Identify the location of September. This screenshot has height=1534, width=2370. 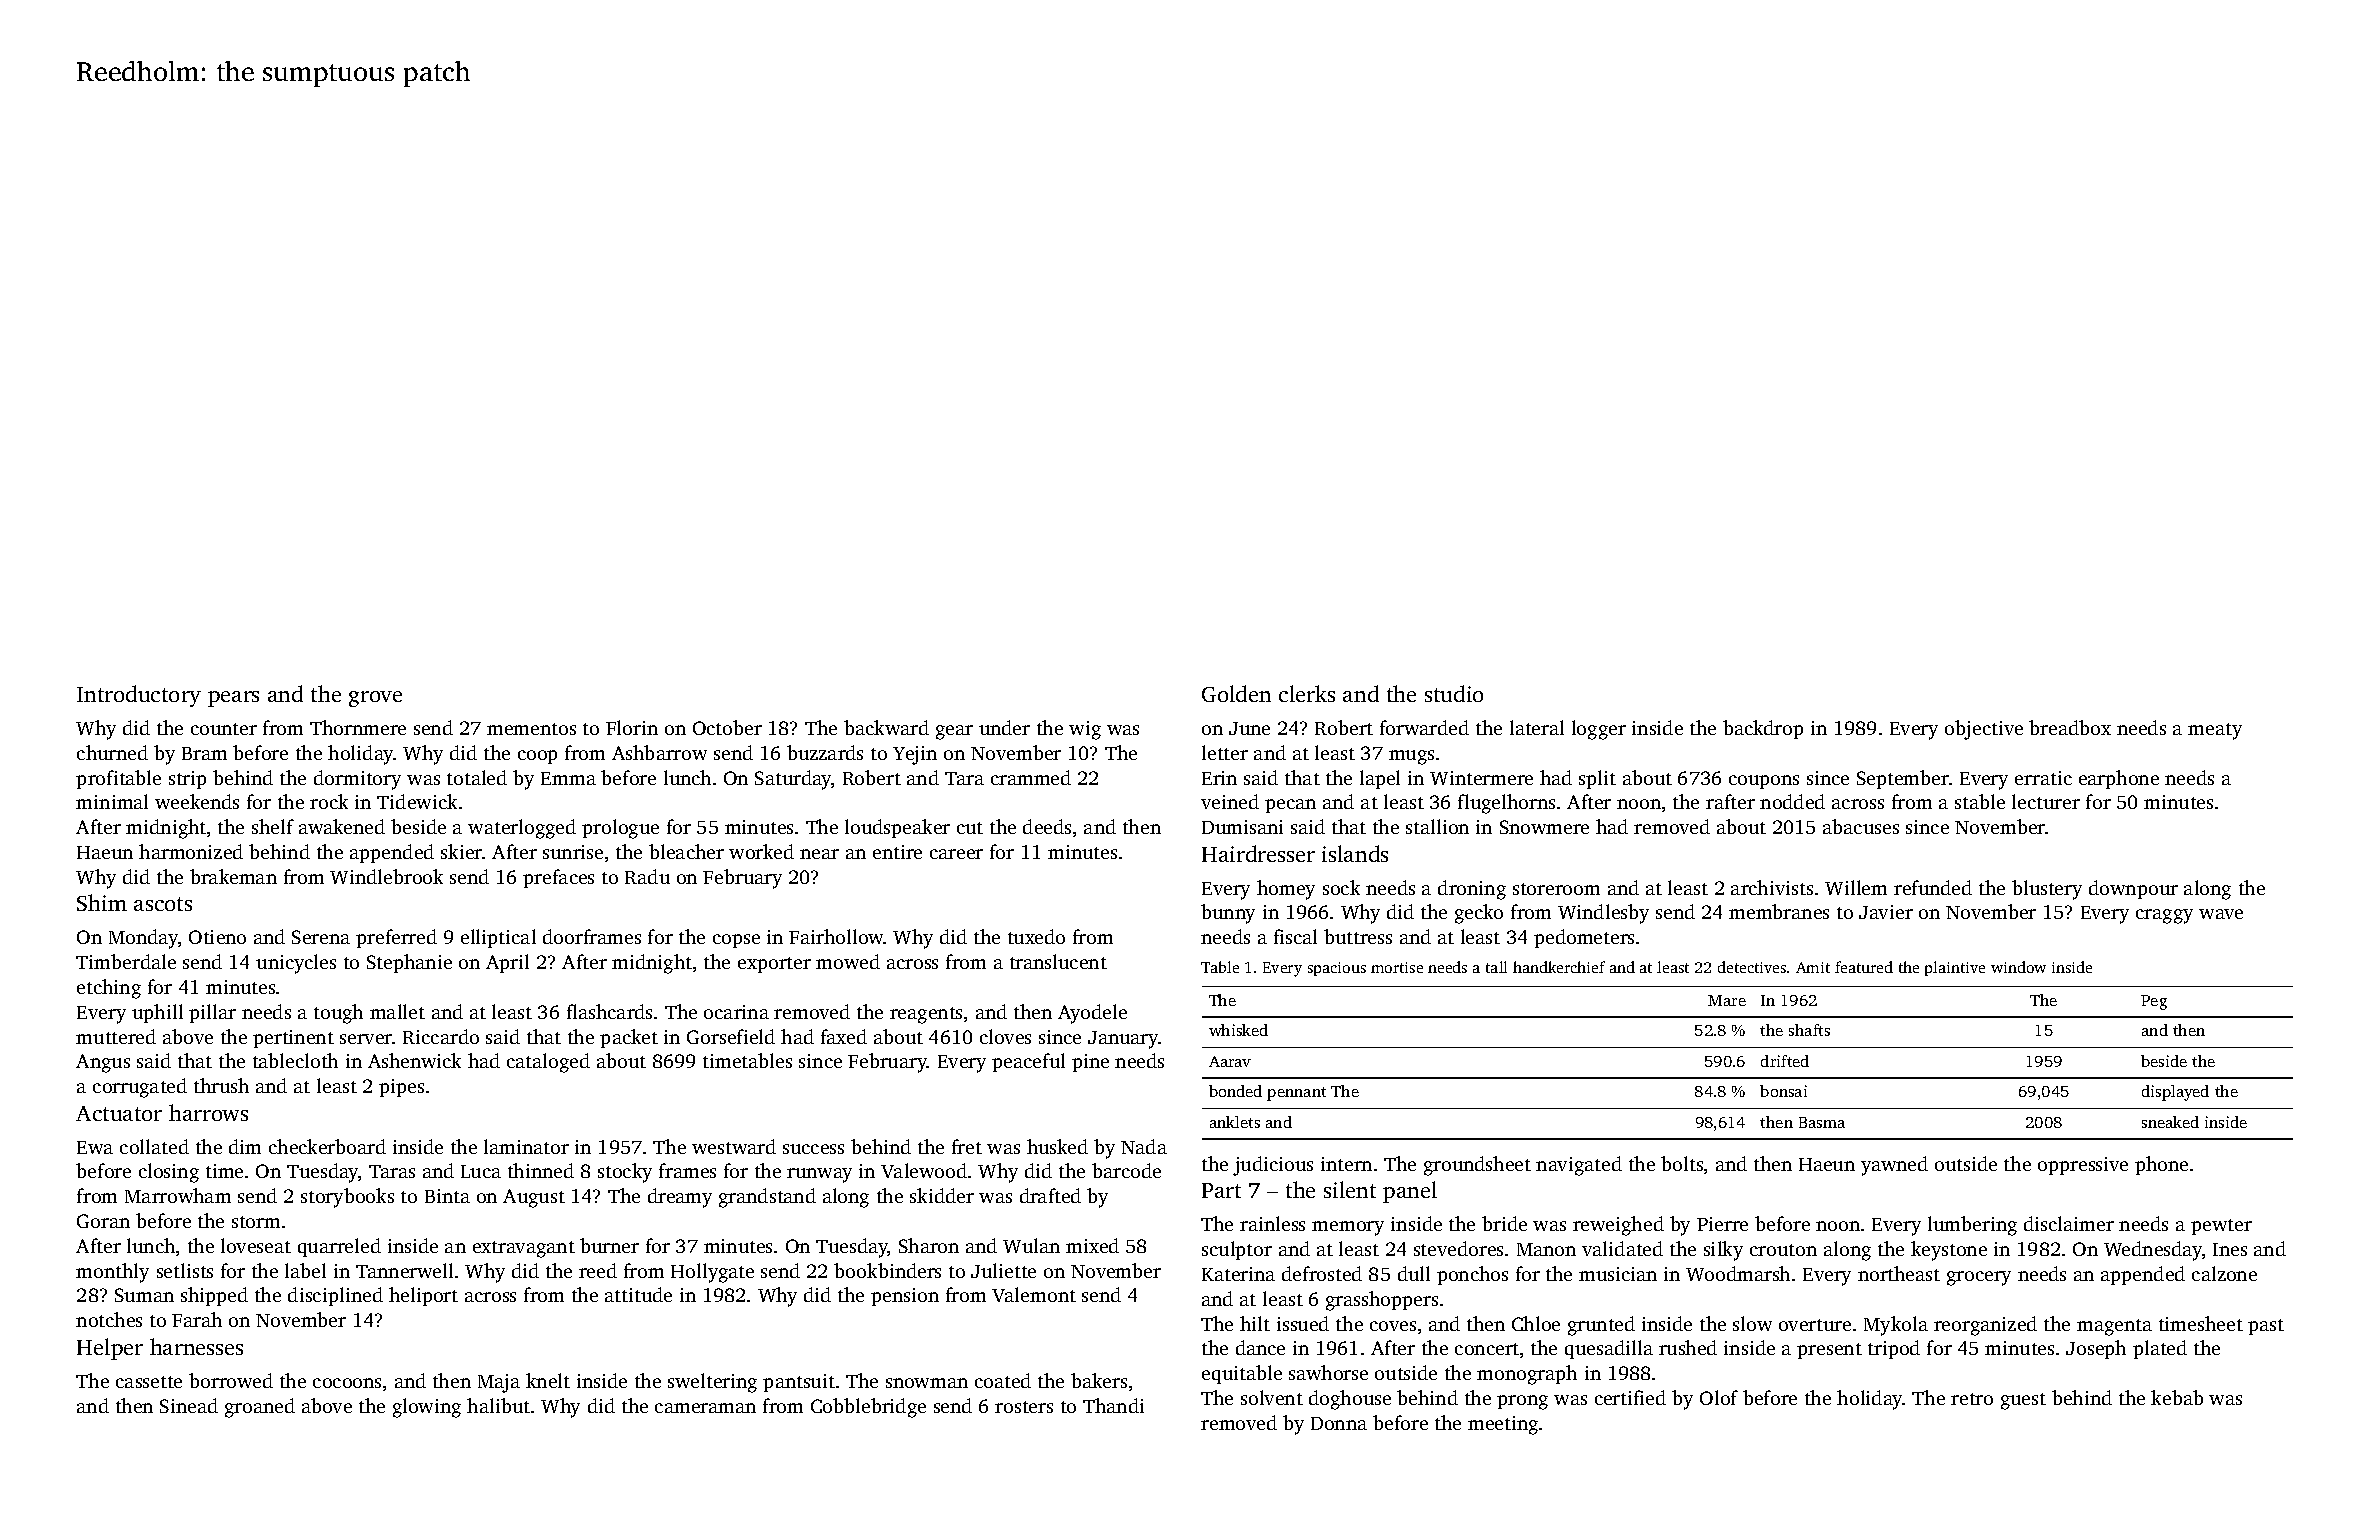
(1903, 779).
